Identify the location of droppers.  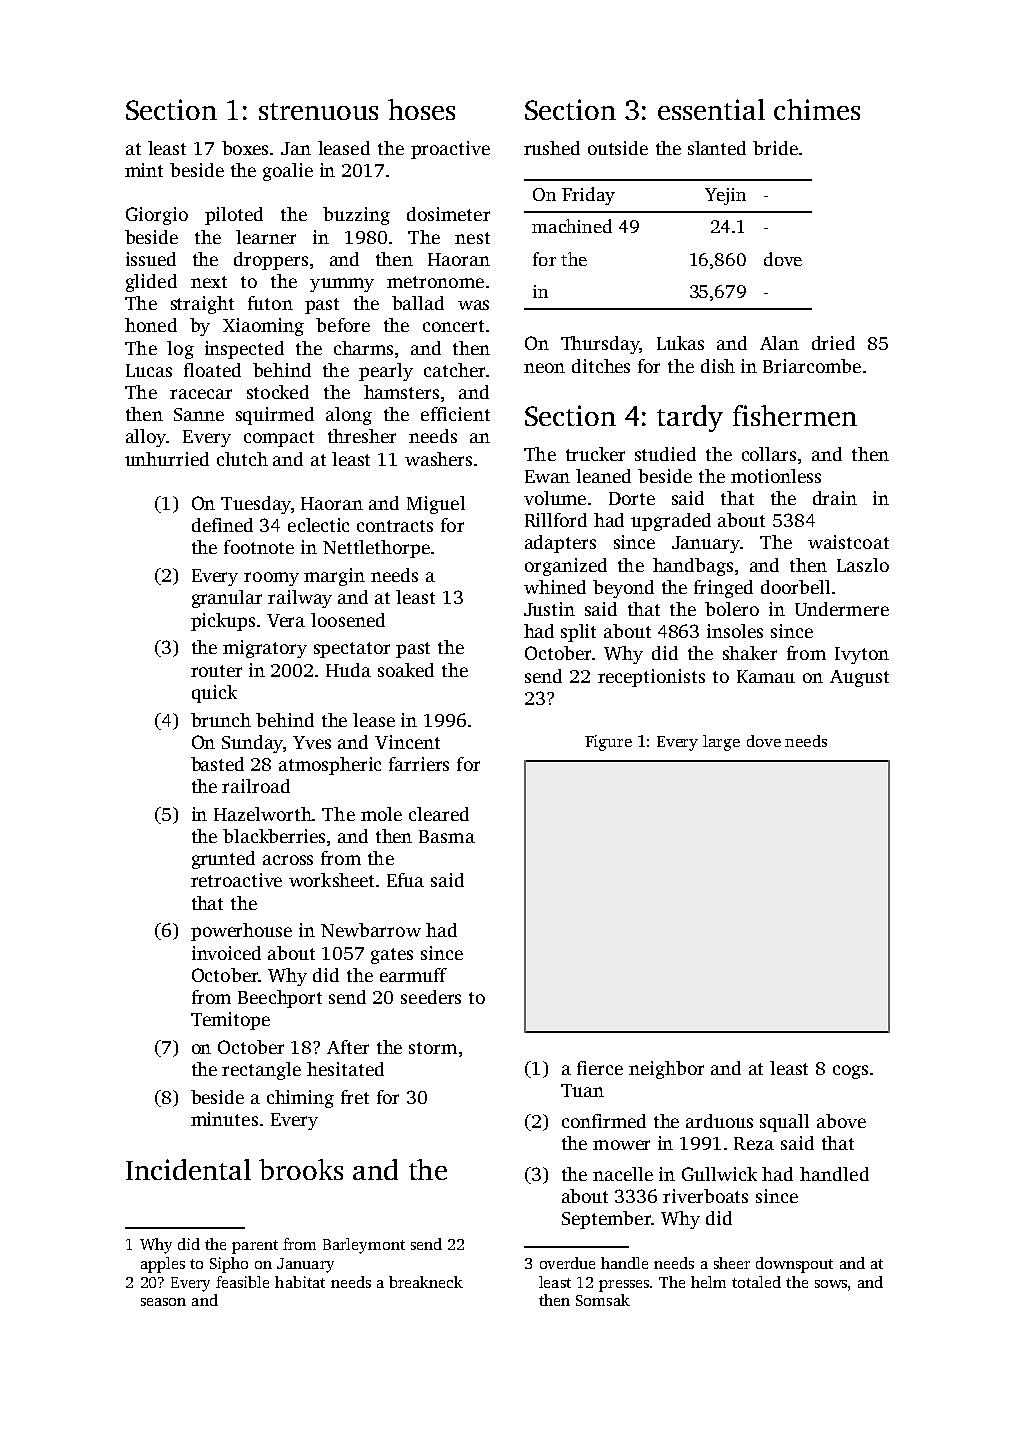
(271, 261).
